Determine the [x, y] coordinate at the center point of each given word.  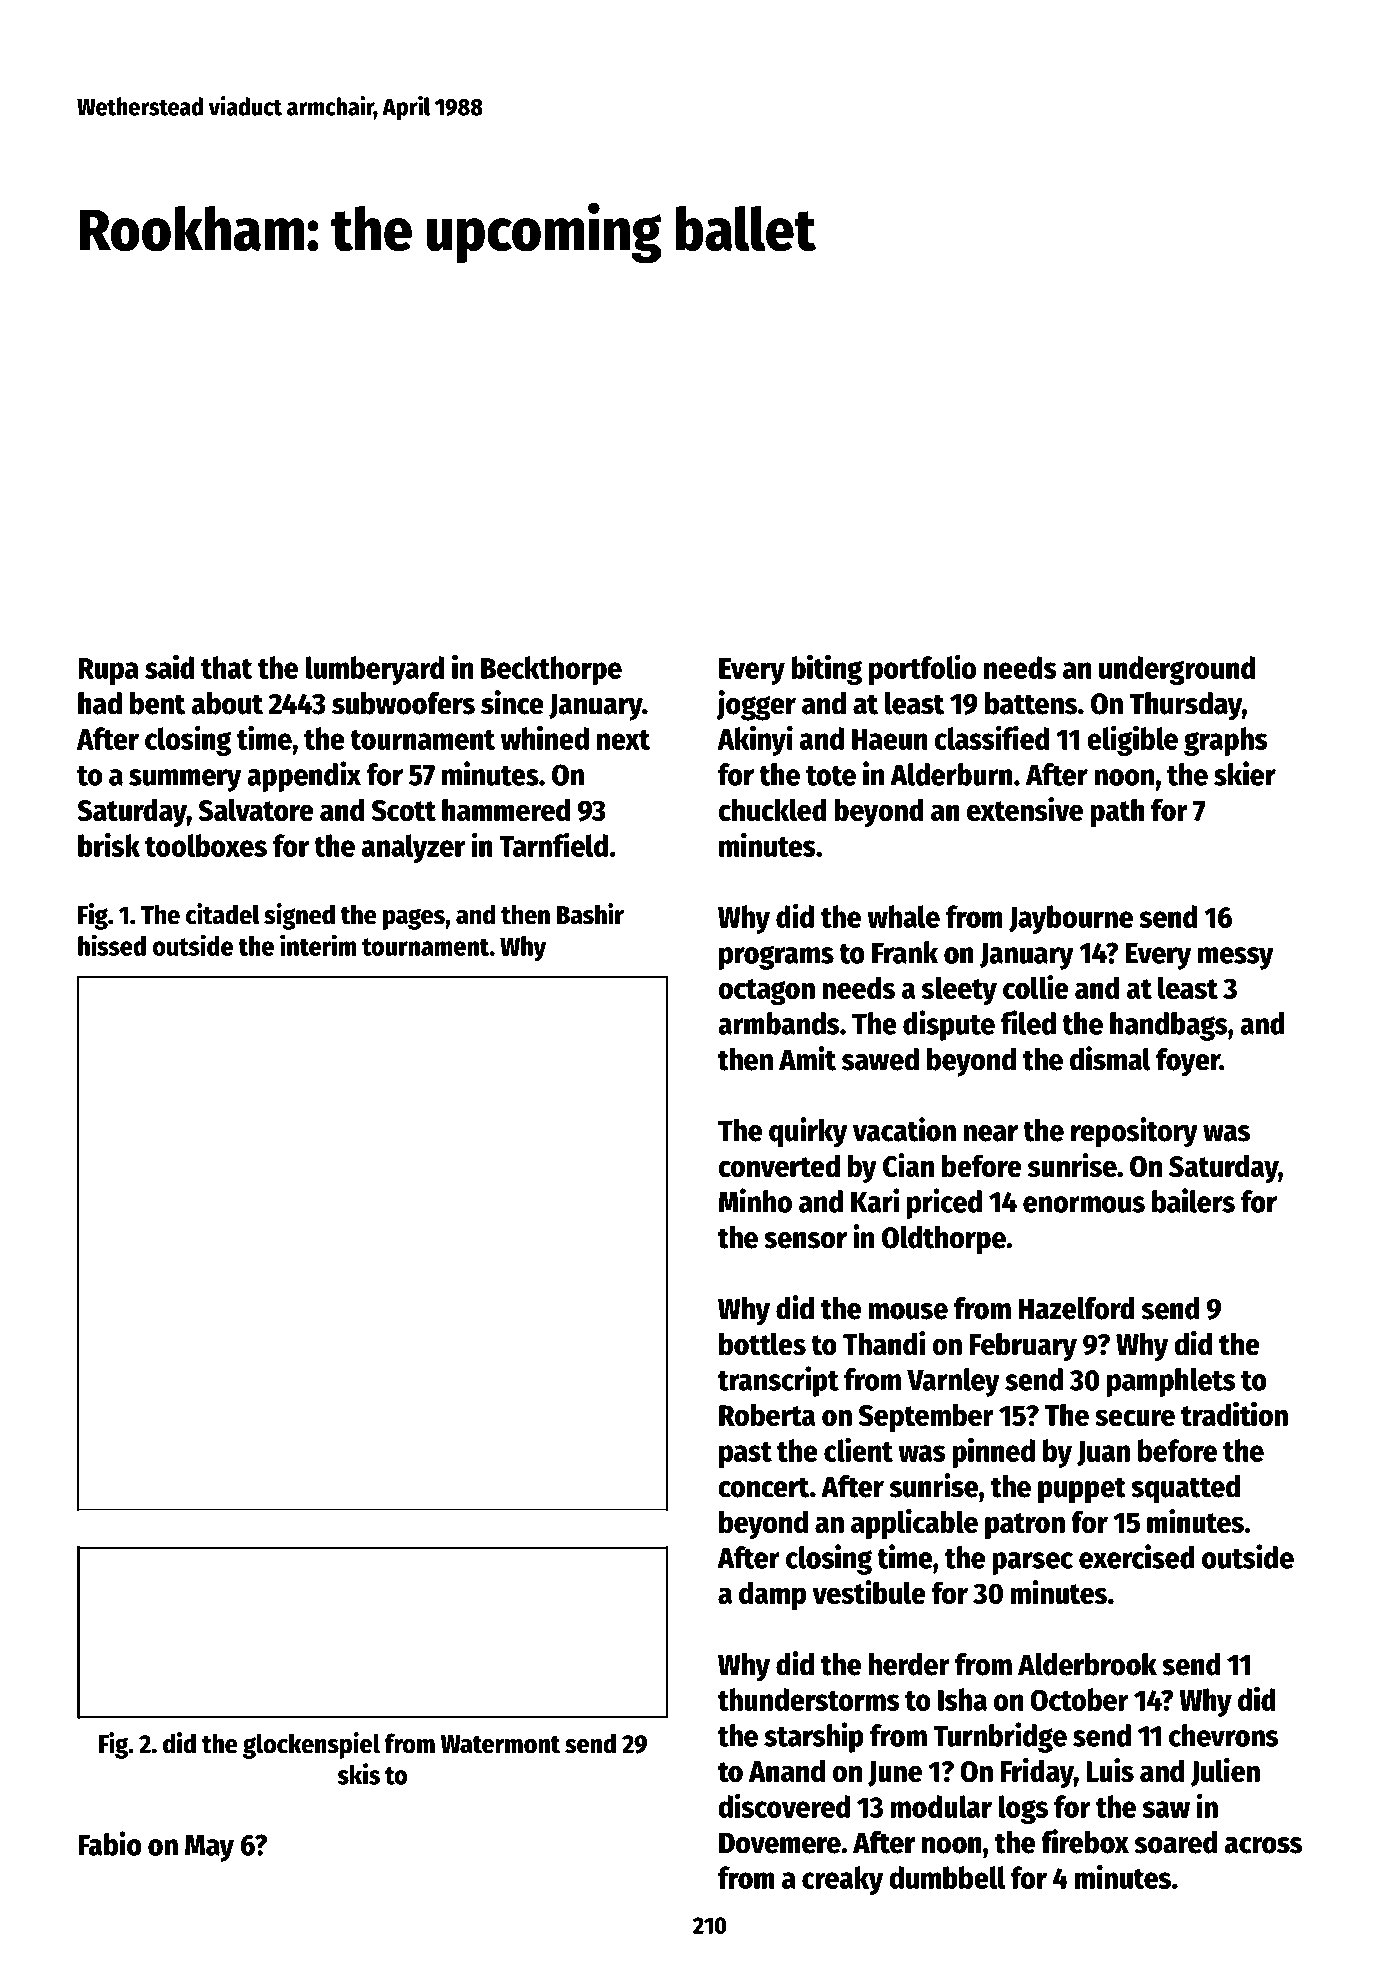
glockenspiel [311, 1745]
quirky [808, 1132]
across [1263, 1845]
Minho [755, 1200]
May [209, 1848]
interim [318, 945]
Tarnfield [553, 844]
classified [991, 738]
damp [772, 1595]
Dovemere [780, 1843]
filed [1028, 1022]
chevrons [1223, 1735]
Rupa [108, 671]
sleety [959, 991]
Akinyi [755, 741]
